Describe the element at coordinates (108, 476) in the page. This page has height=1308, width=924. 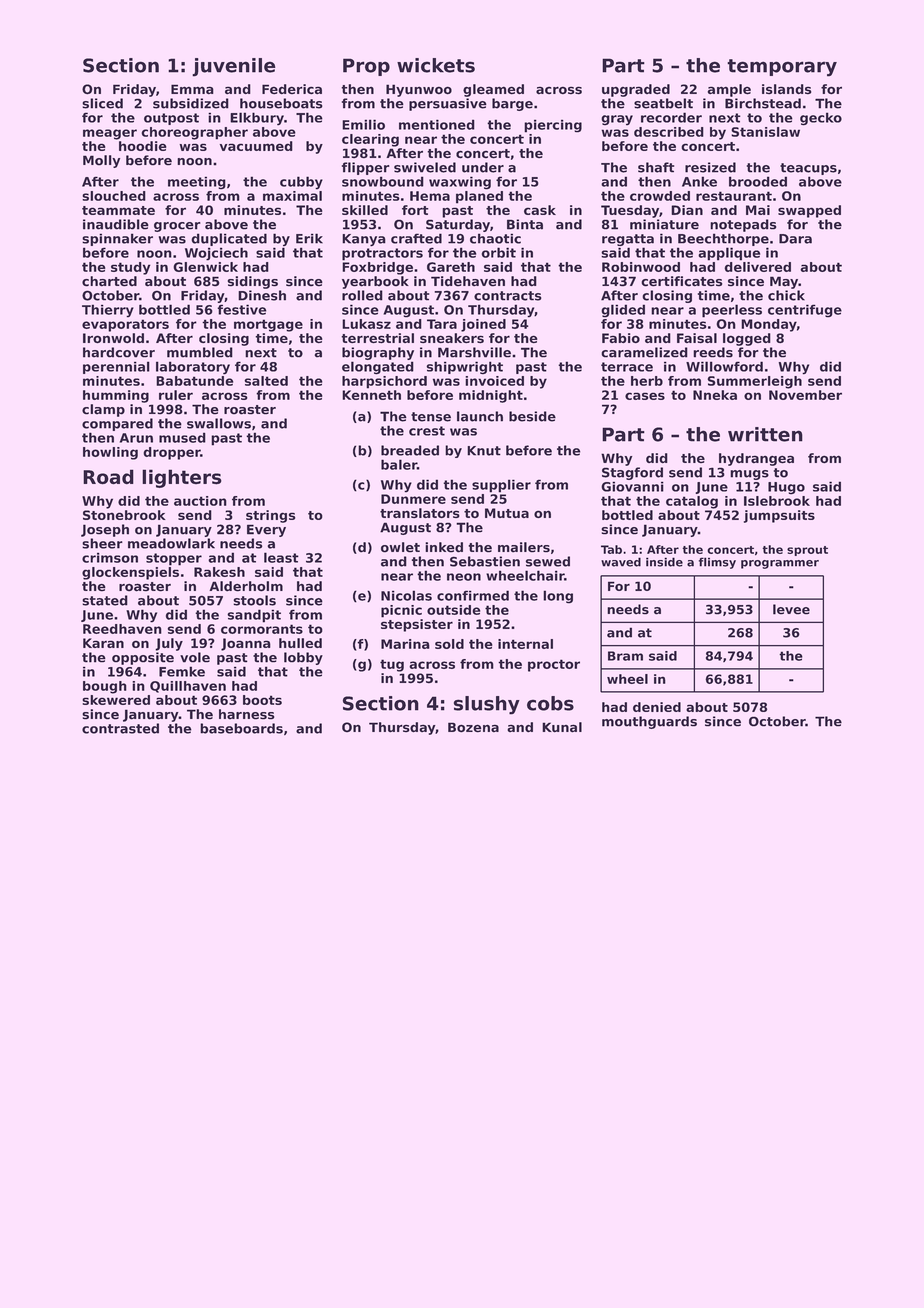
I see `Road` at that location.
